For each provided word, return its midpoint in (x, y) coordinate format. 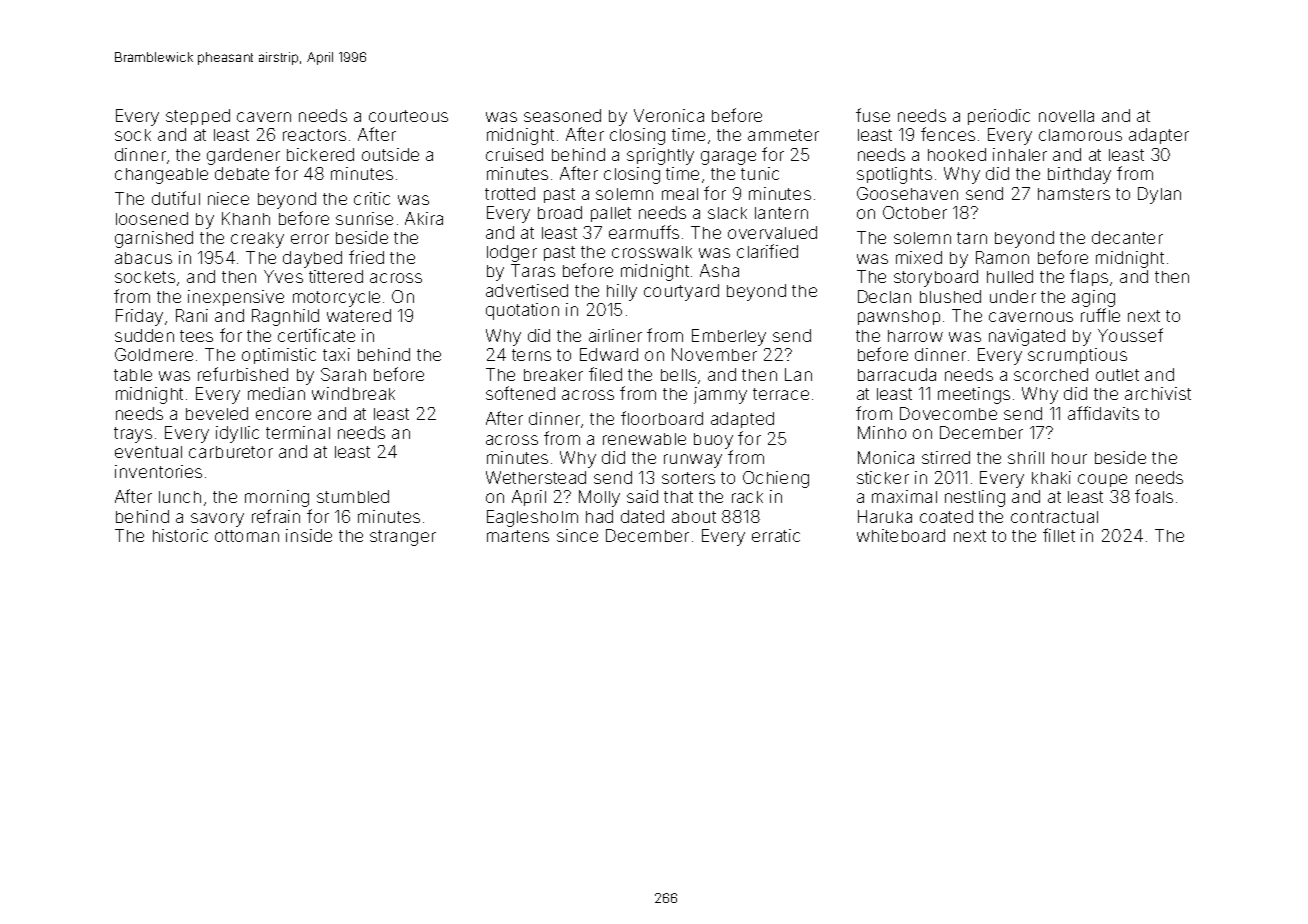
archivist (1158, 393)
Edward (609, 354)
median (276, 393)
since (577, 535)
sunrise (364, 218)
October (915, 212)
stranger (403, 538)
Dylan (1159, 195)
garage (728, 158)
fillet (1059, 535)
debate (242, 173)
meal (680, 194)
